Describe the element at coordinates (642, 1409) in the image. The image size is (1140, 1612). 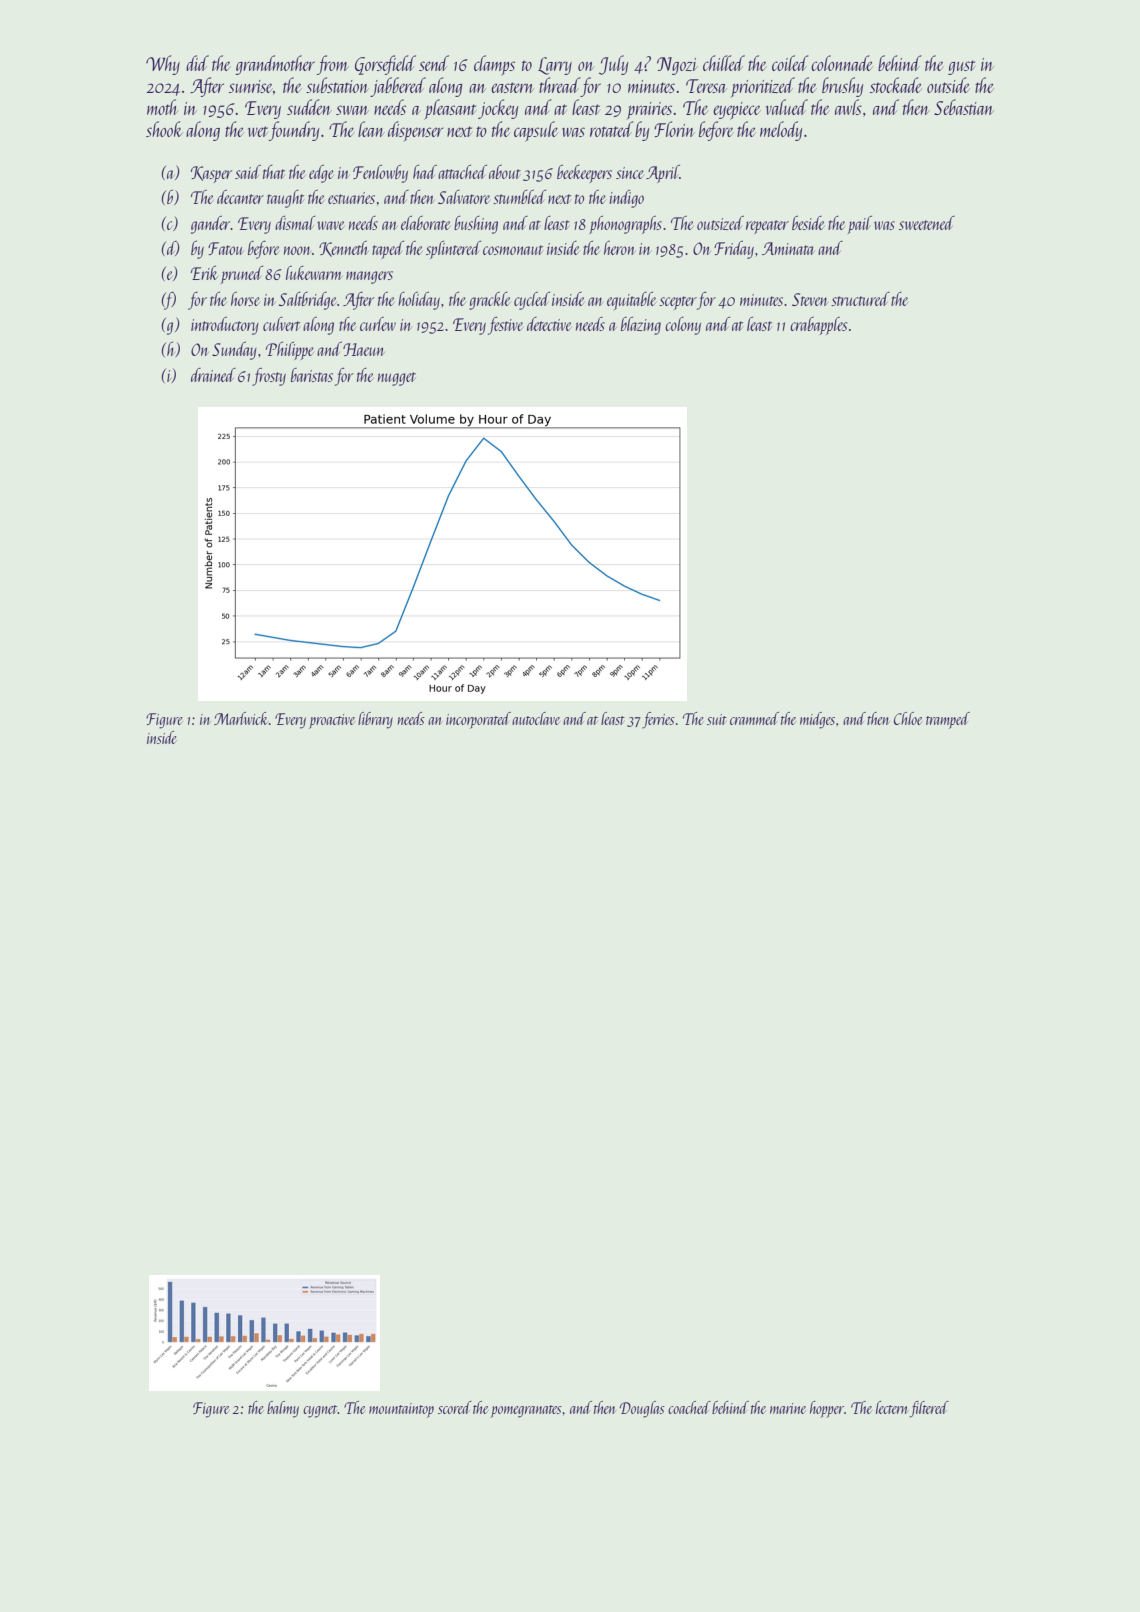
I see `Douglas` at that location.
